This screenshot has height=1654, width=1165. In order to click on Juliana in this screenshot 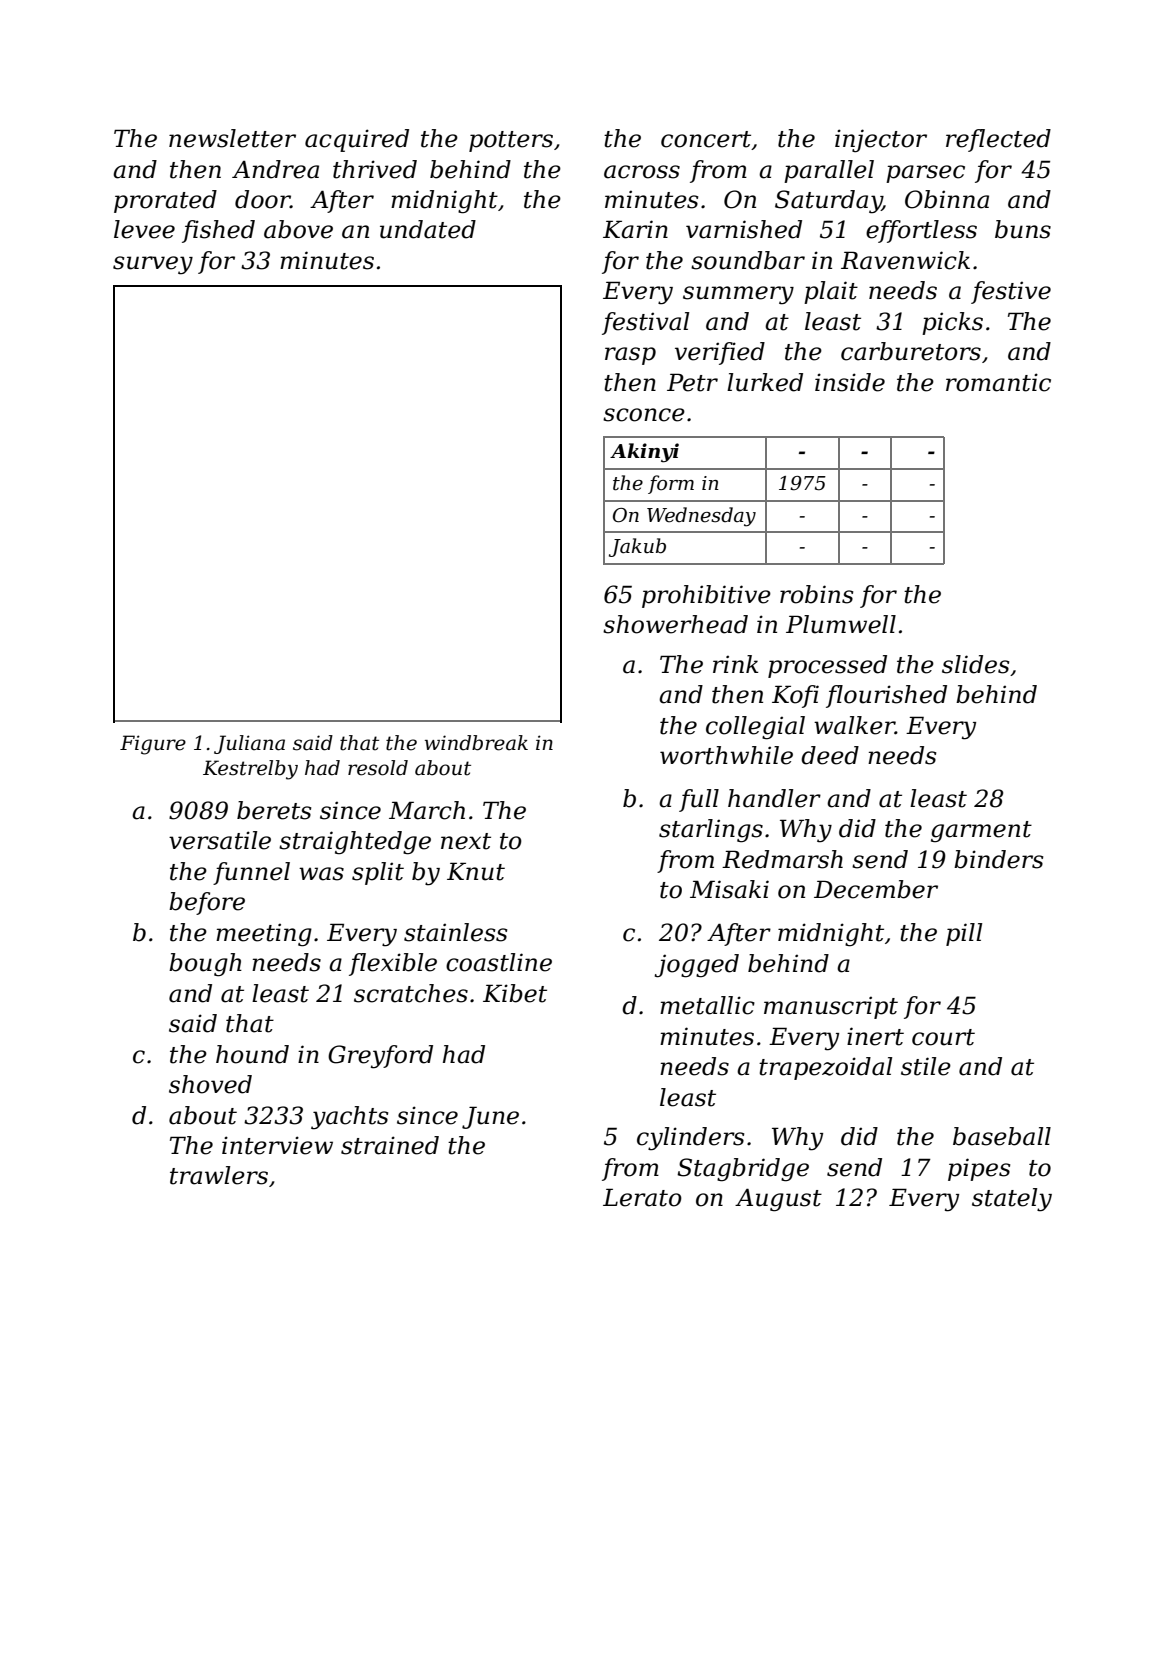, I will do `click(249, 744)`.
